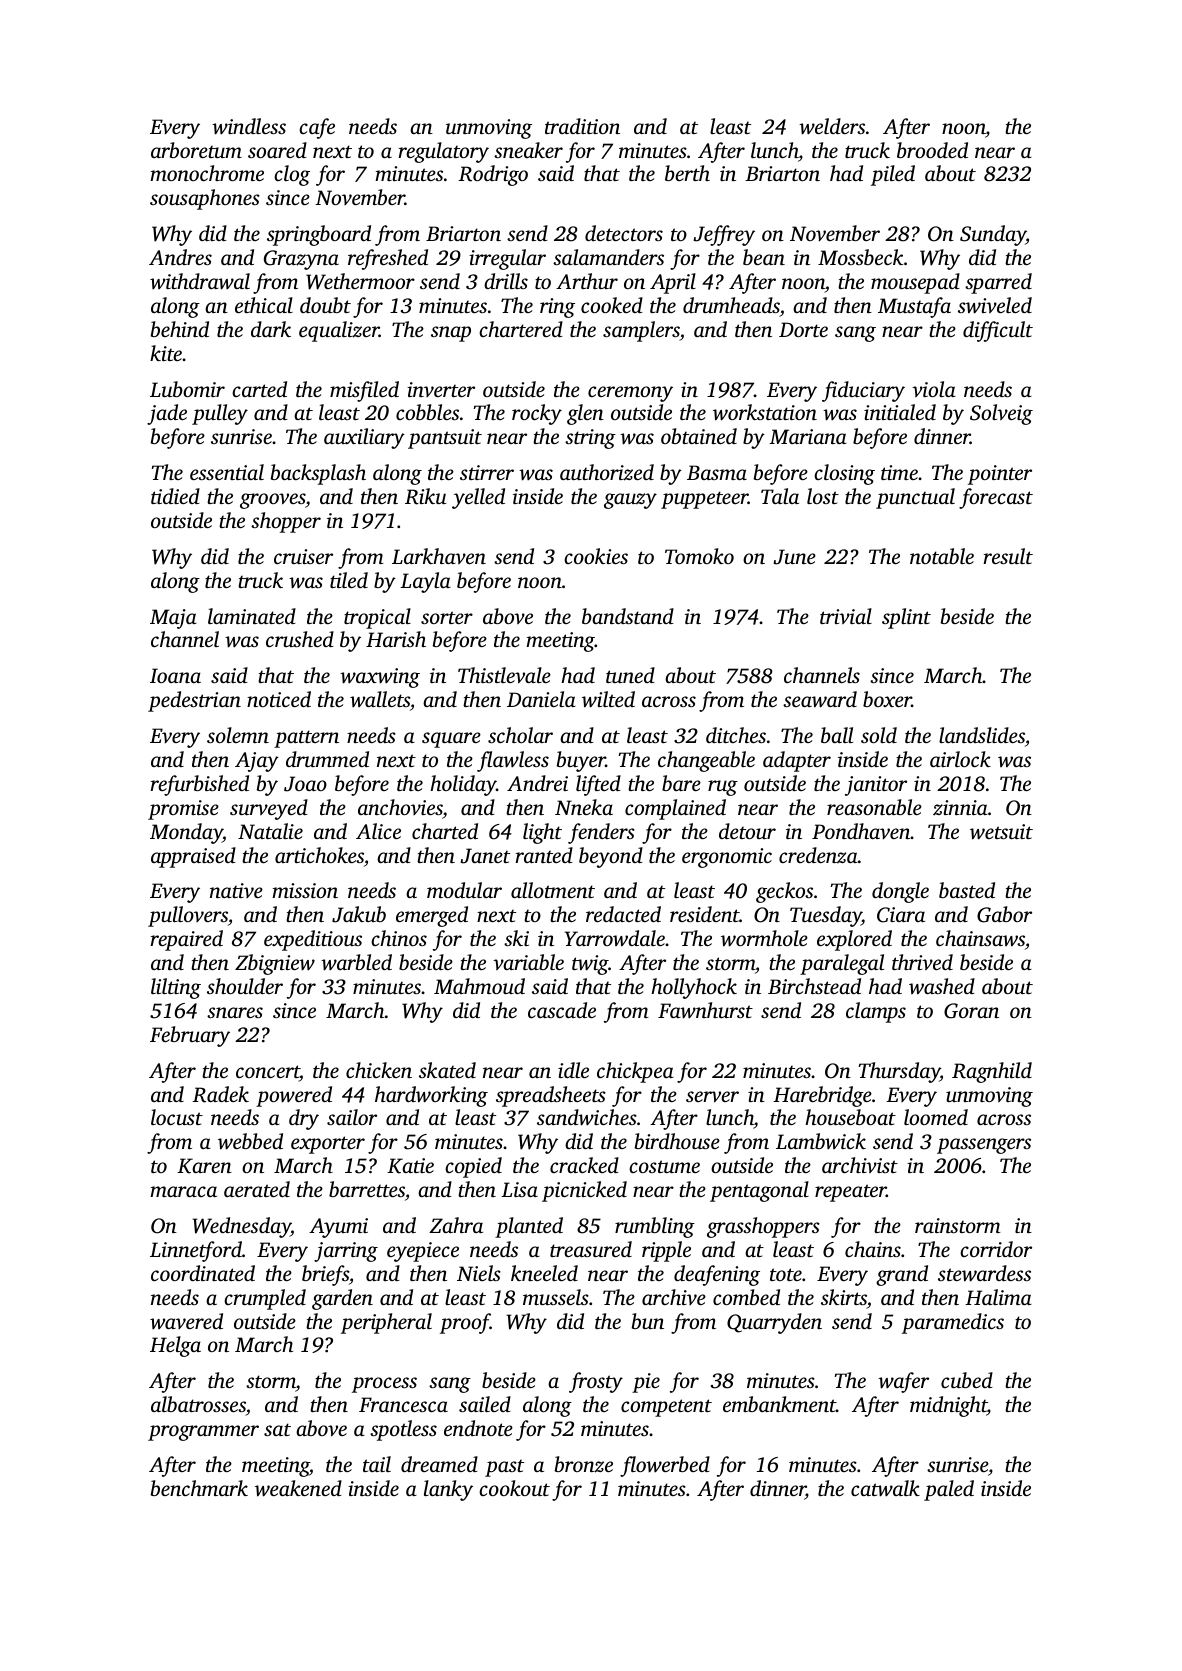 Image resolution: width=1182 pixels, height=1671 pixels. I want to click on windless, so click(249, 126).
